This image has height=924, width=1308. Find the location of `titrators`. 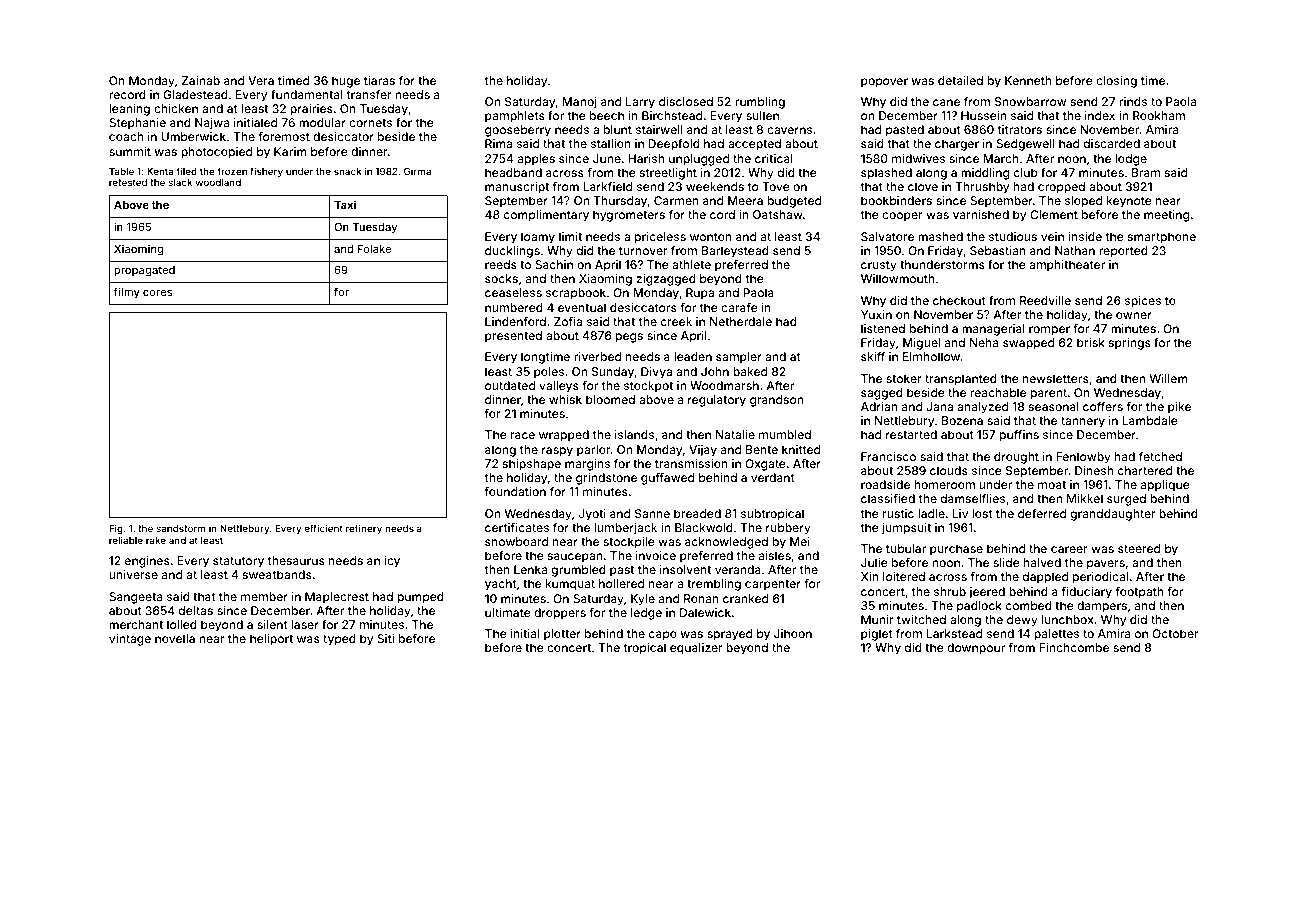

titrators is located at coordinates (1020, 129).
